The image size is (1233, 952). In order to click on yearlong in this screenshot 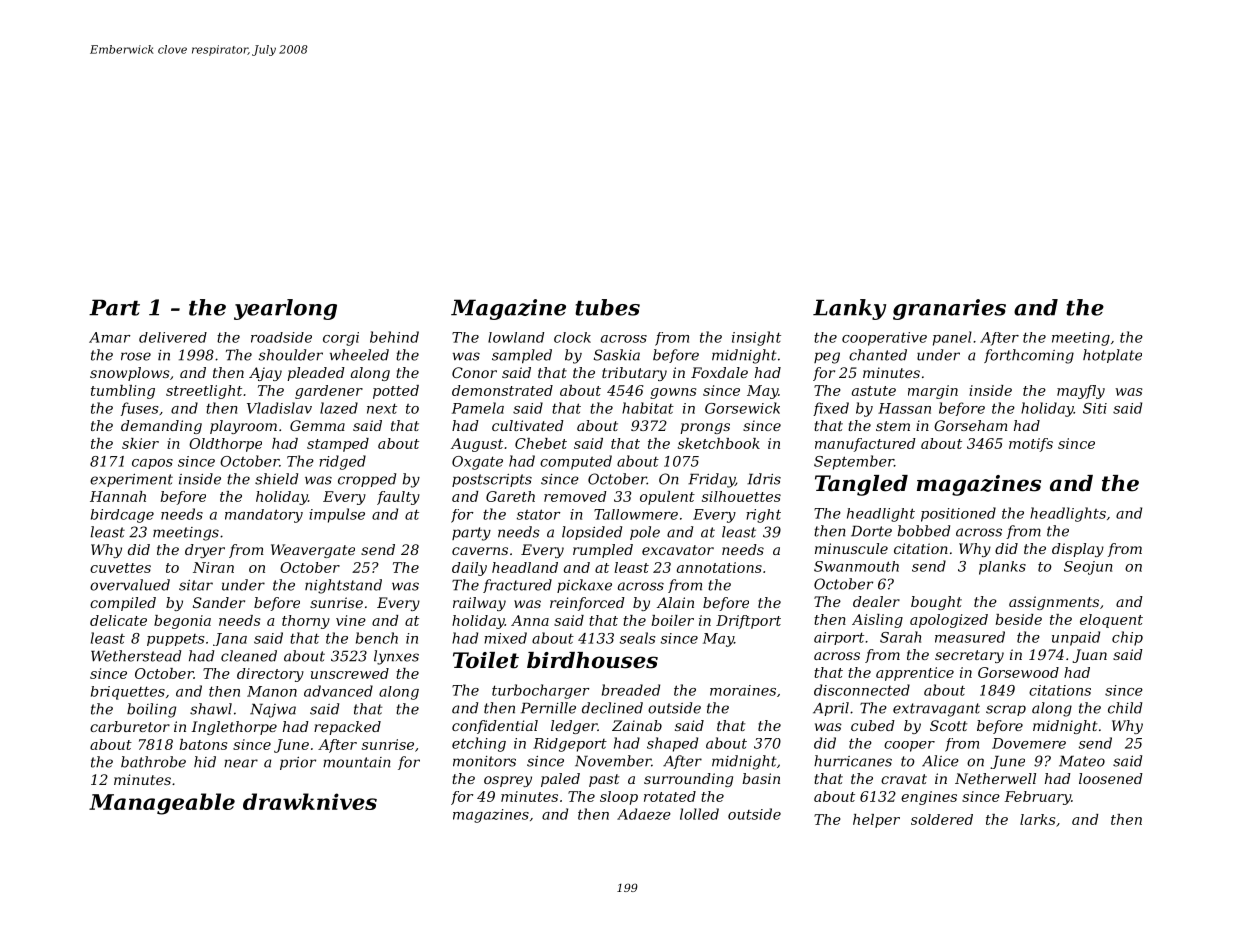, I will do `click(285, 309)`.
